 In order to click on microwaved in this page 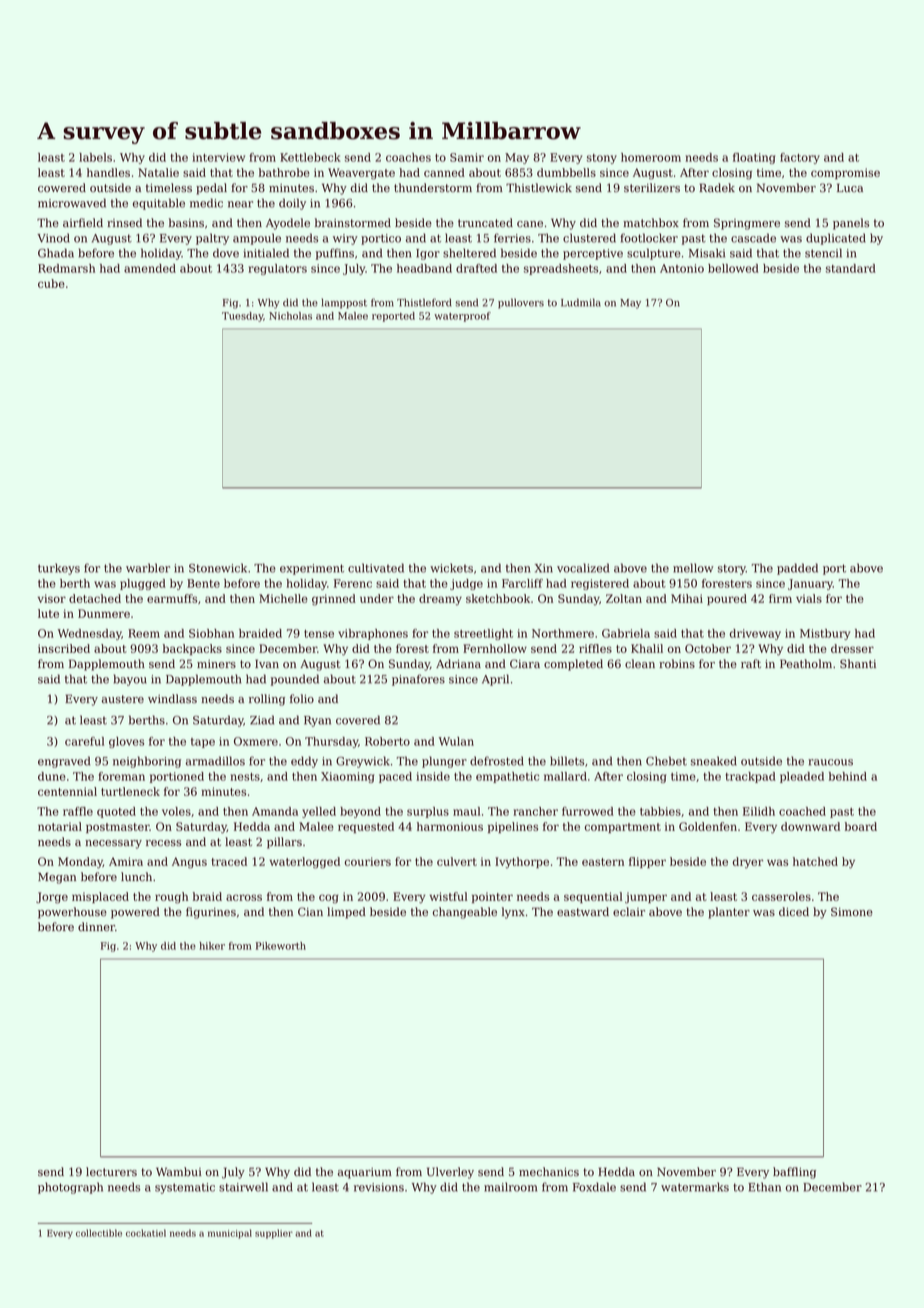, I will do `click(72, 203)`.
